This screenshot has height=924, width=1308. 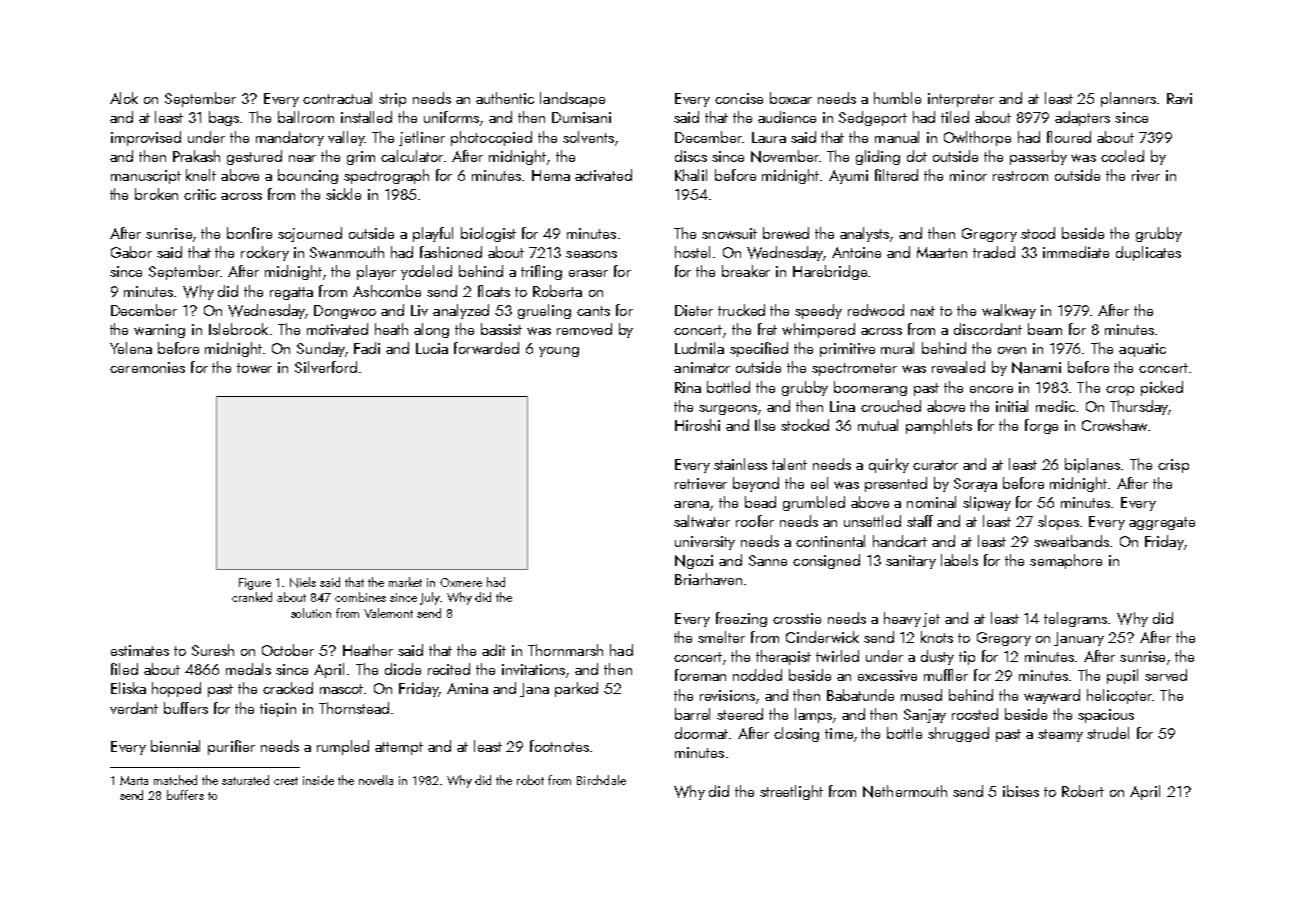 What do you see at coordinates (897, 137) in the screenshot?
I see `manual` at bounding box center [897, 137].
